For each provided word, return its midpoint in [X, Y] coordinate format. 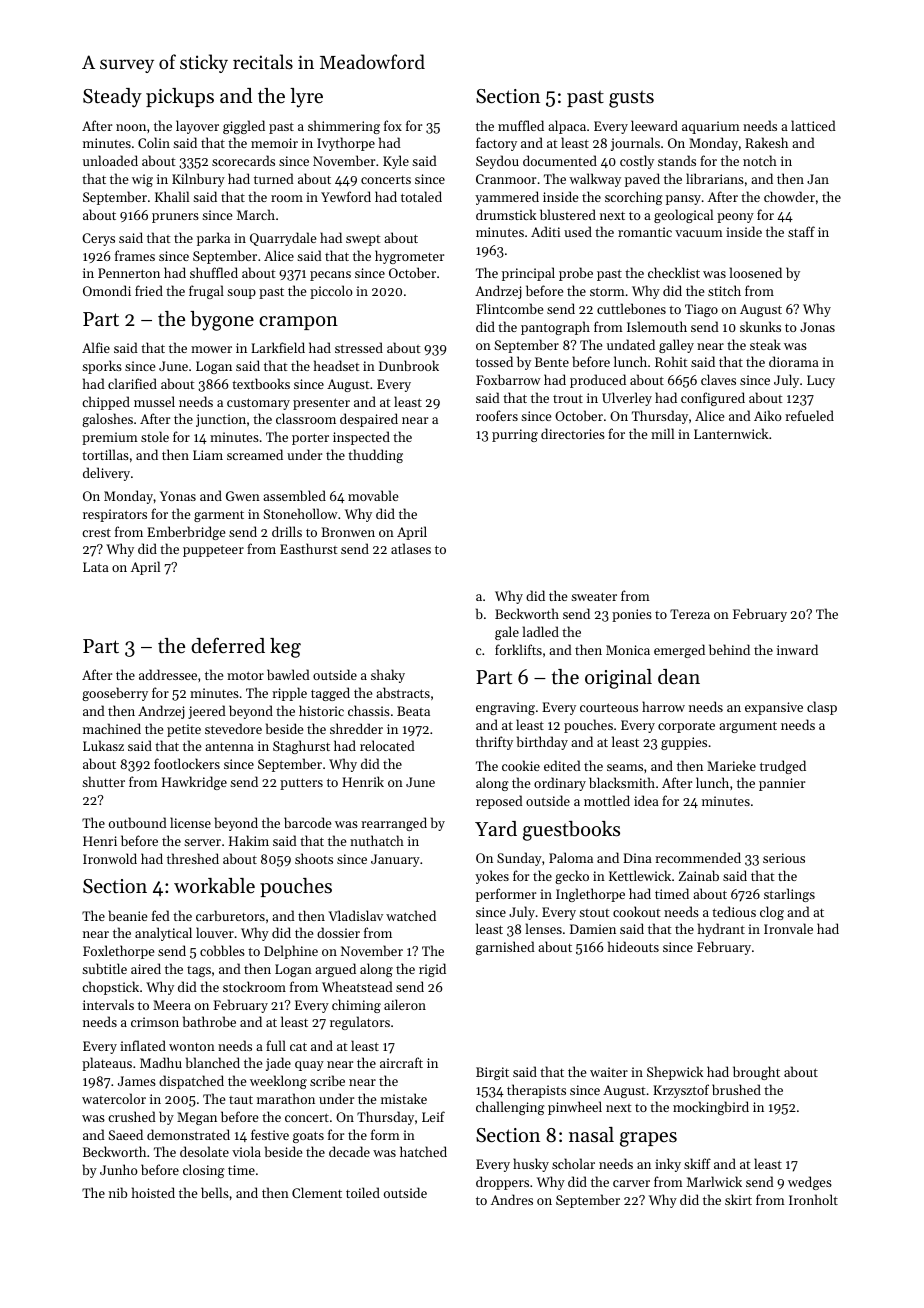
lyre [306, 98]
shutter [103, 781]
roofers [497, 415]
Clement [317, 1192]
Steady [112, 98]
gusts [631, 99]
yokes [492, 877]
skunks [760, 326]
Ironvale [788, 928]
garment [219, 516]
